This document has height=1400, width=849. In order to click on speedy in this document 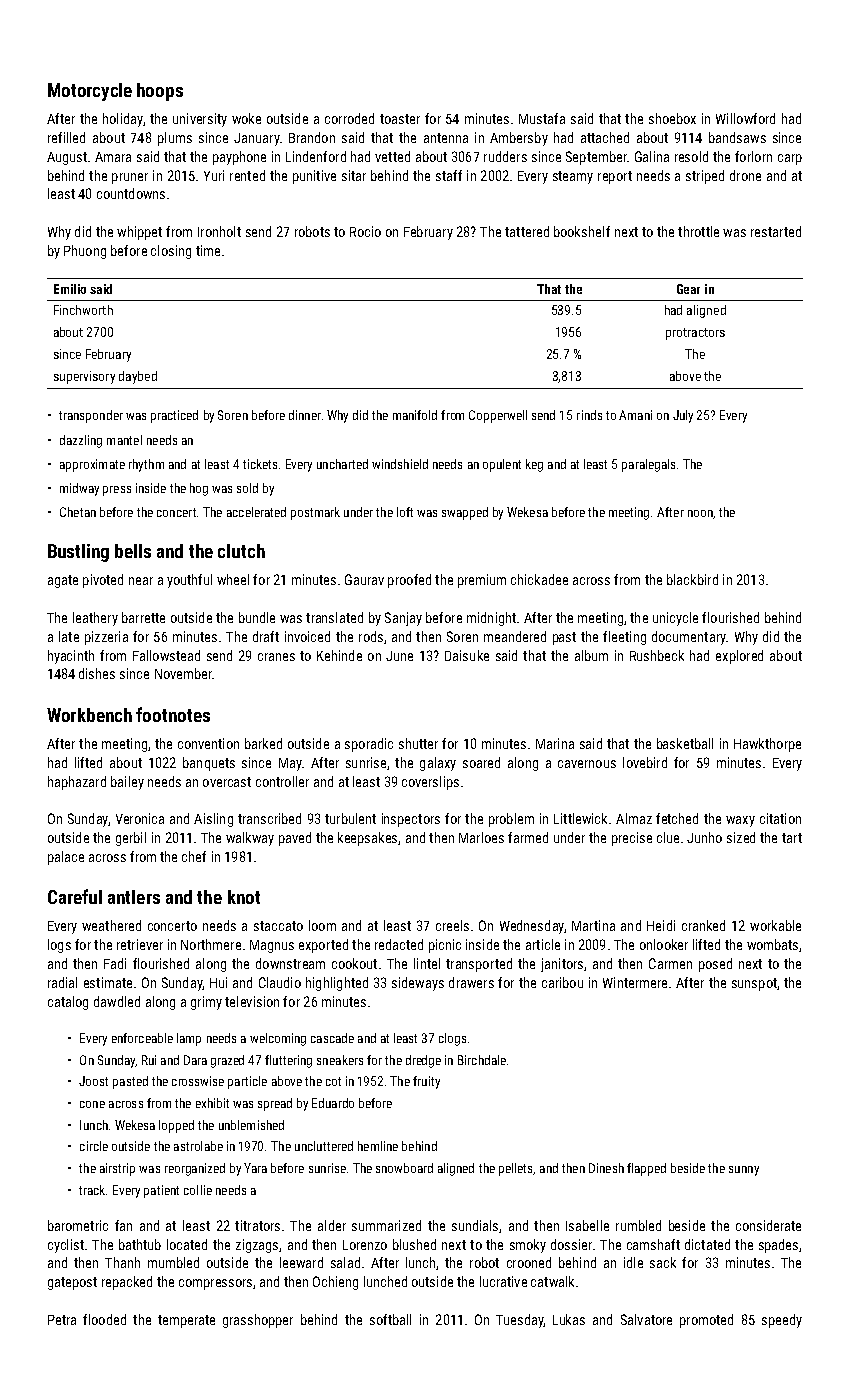, I will do `click(782, 1321)`.
